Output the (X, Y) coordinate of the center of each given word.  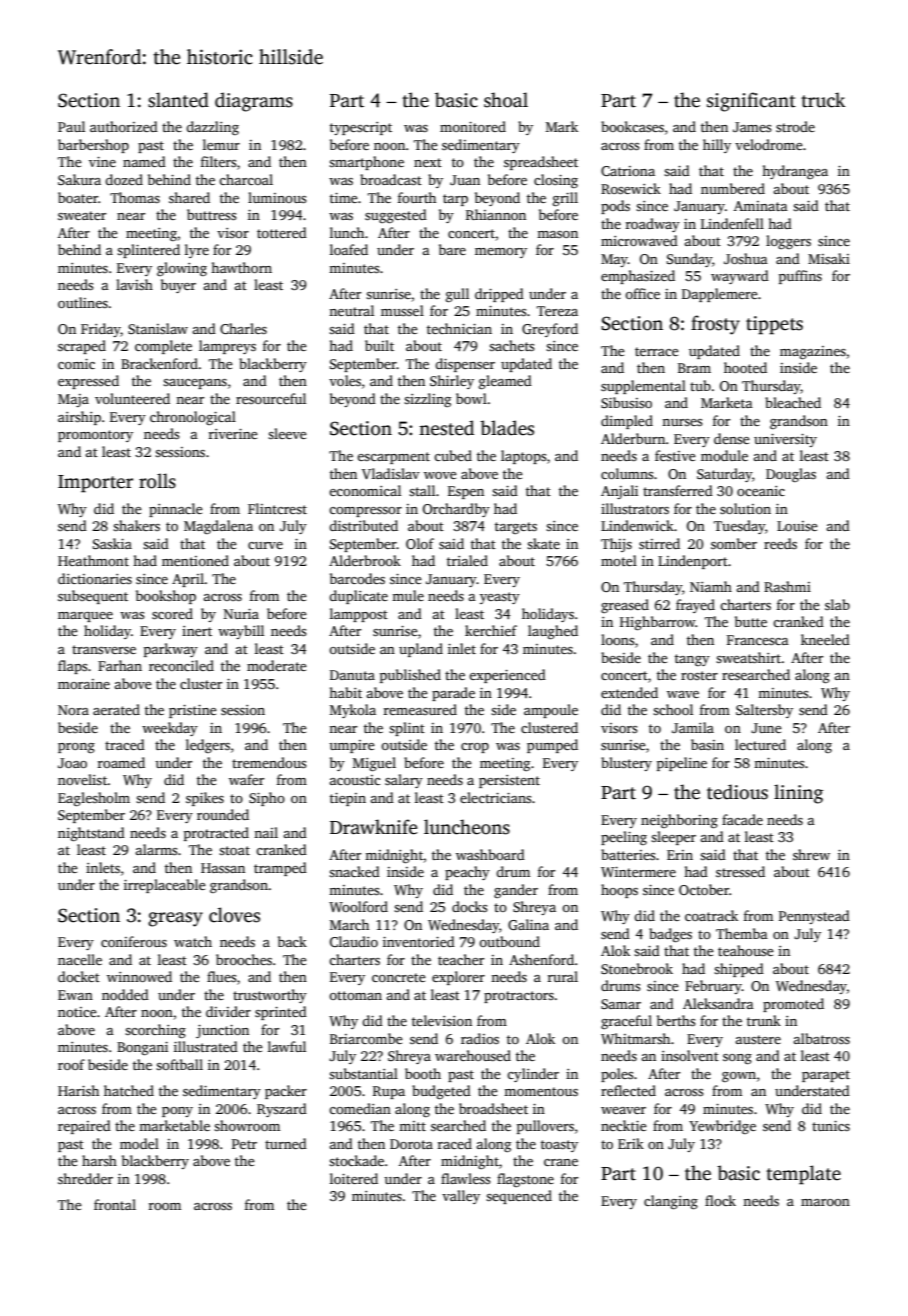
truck (823, 100)
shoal (506, 100)
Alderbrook (365, 560)
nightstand (91, 834)
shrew (811, 854)
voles (345, 380)
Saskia (112, 543)
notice (77, 1012)
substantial (363, 1073)
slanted (178, 100)
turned (286, 1143)
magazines (813, 353)
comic (76, 364)
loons (617, 639)
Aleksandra (718, 1003)
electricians (495, 797)
